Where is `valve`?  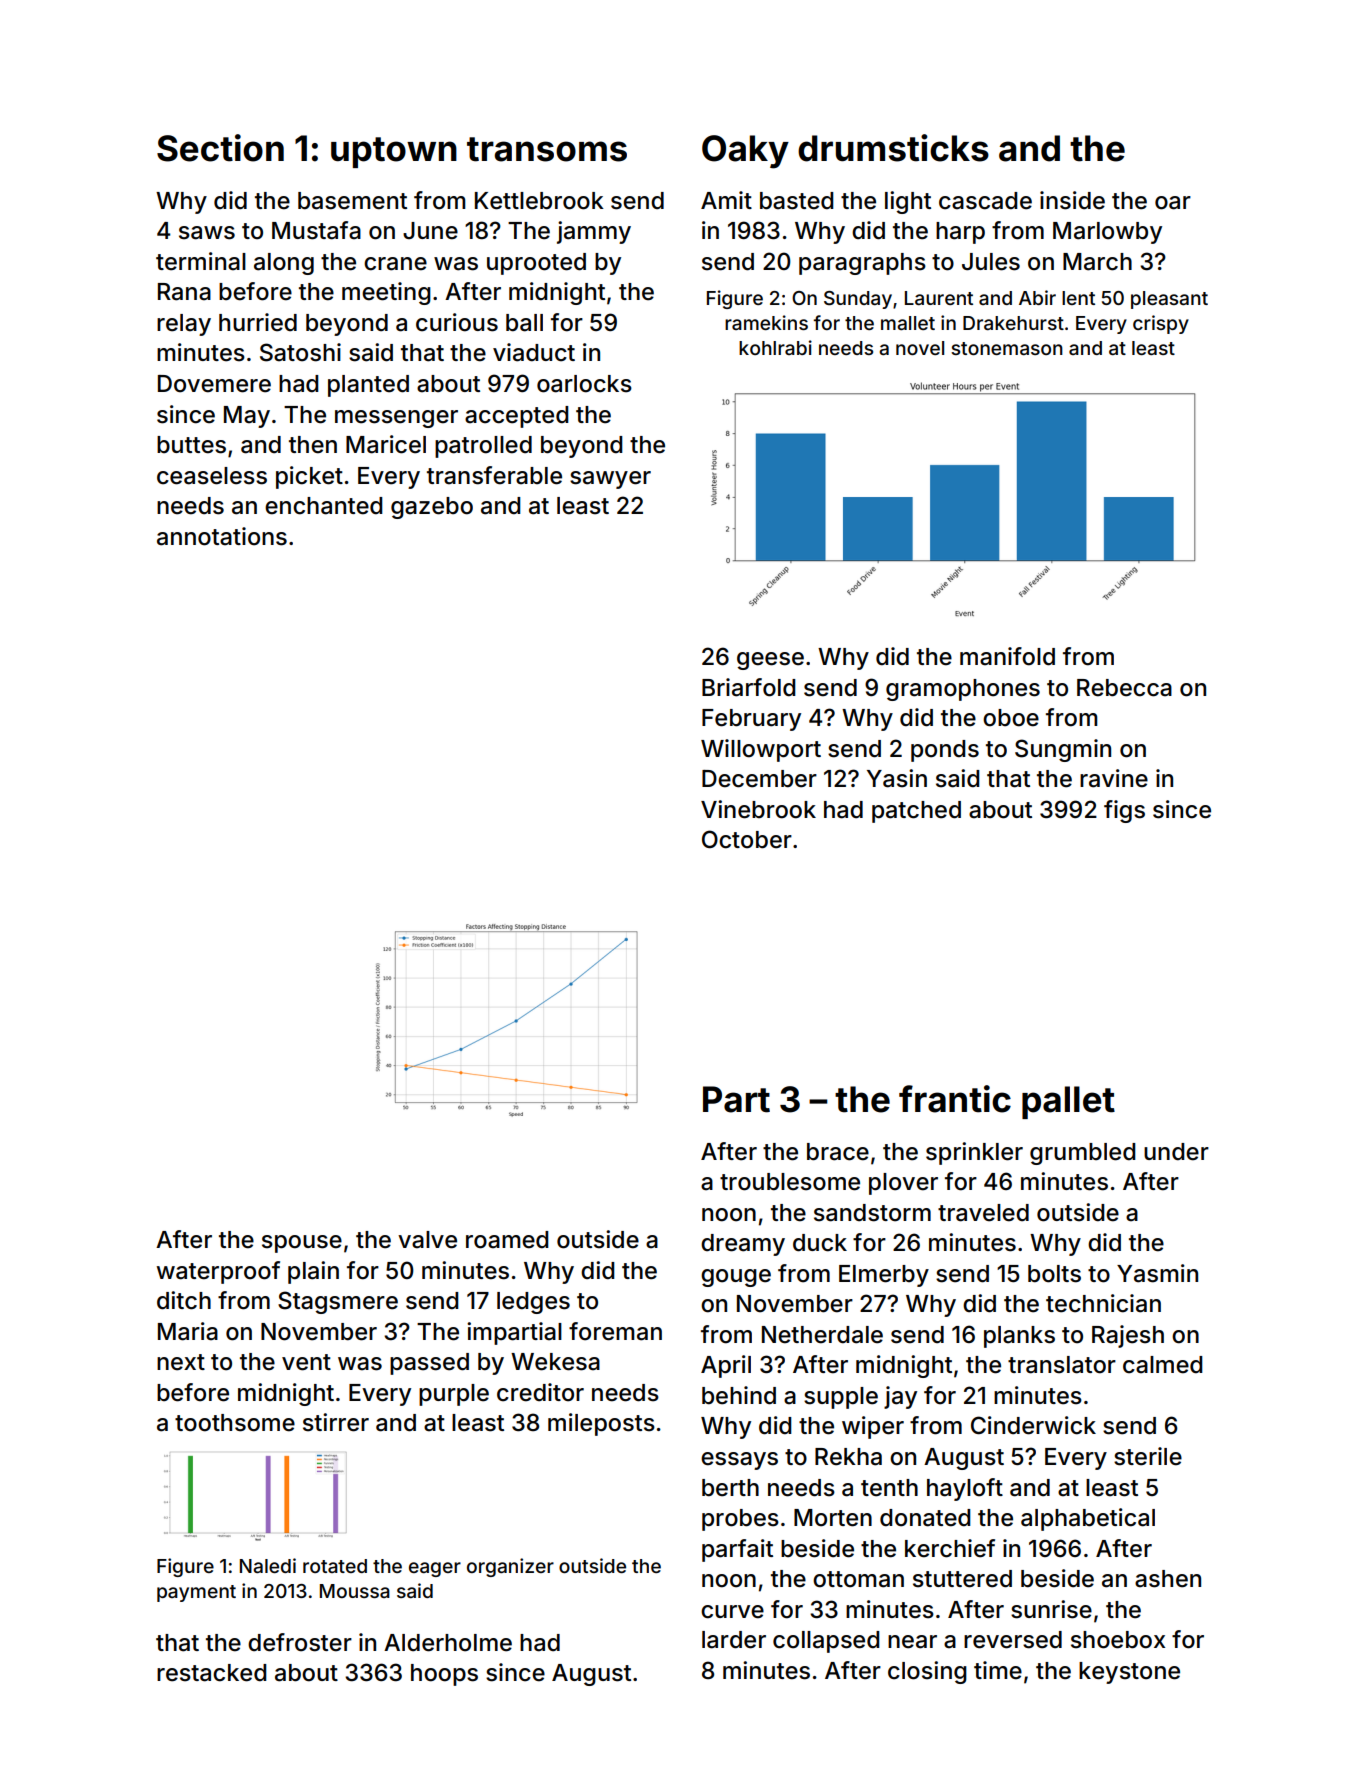
valve is located at coordinates (427, 1240).
